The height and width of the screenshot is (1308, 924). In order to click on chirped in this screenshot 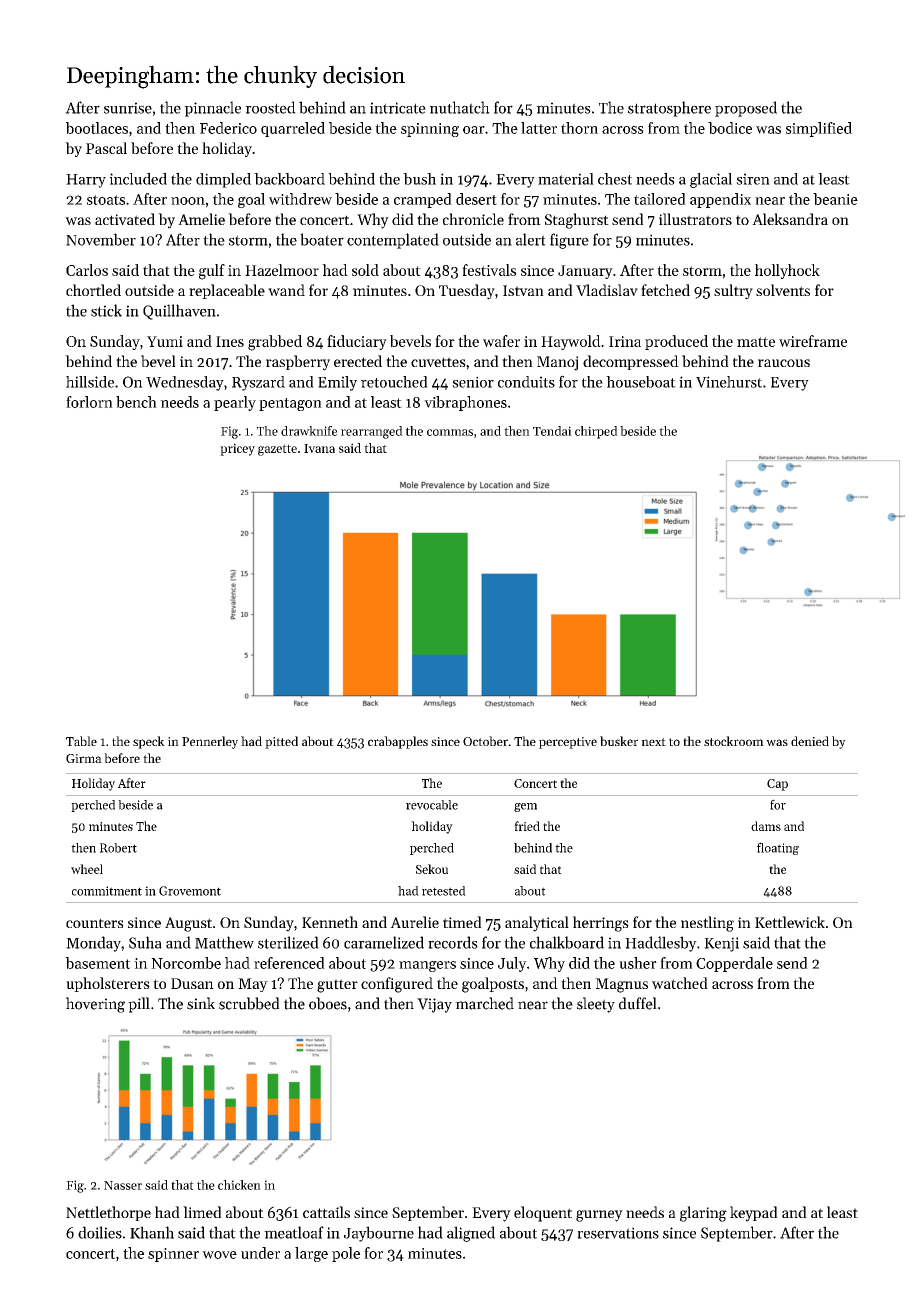, I will do `click(596, 432)`.
